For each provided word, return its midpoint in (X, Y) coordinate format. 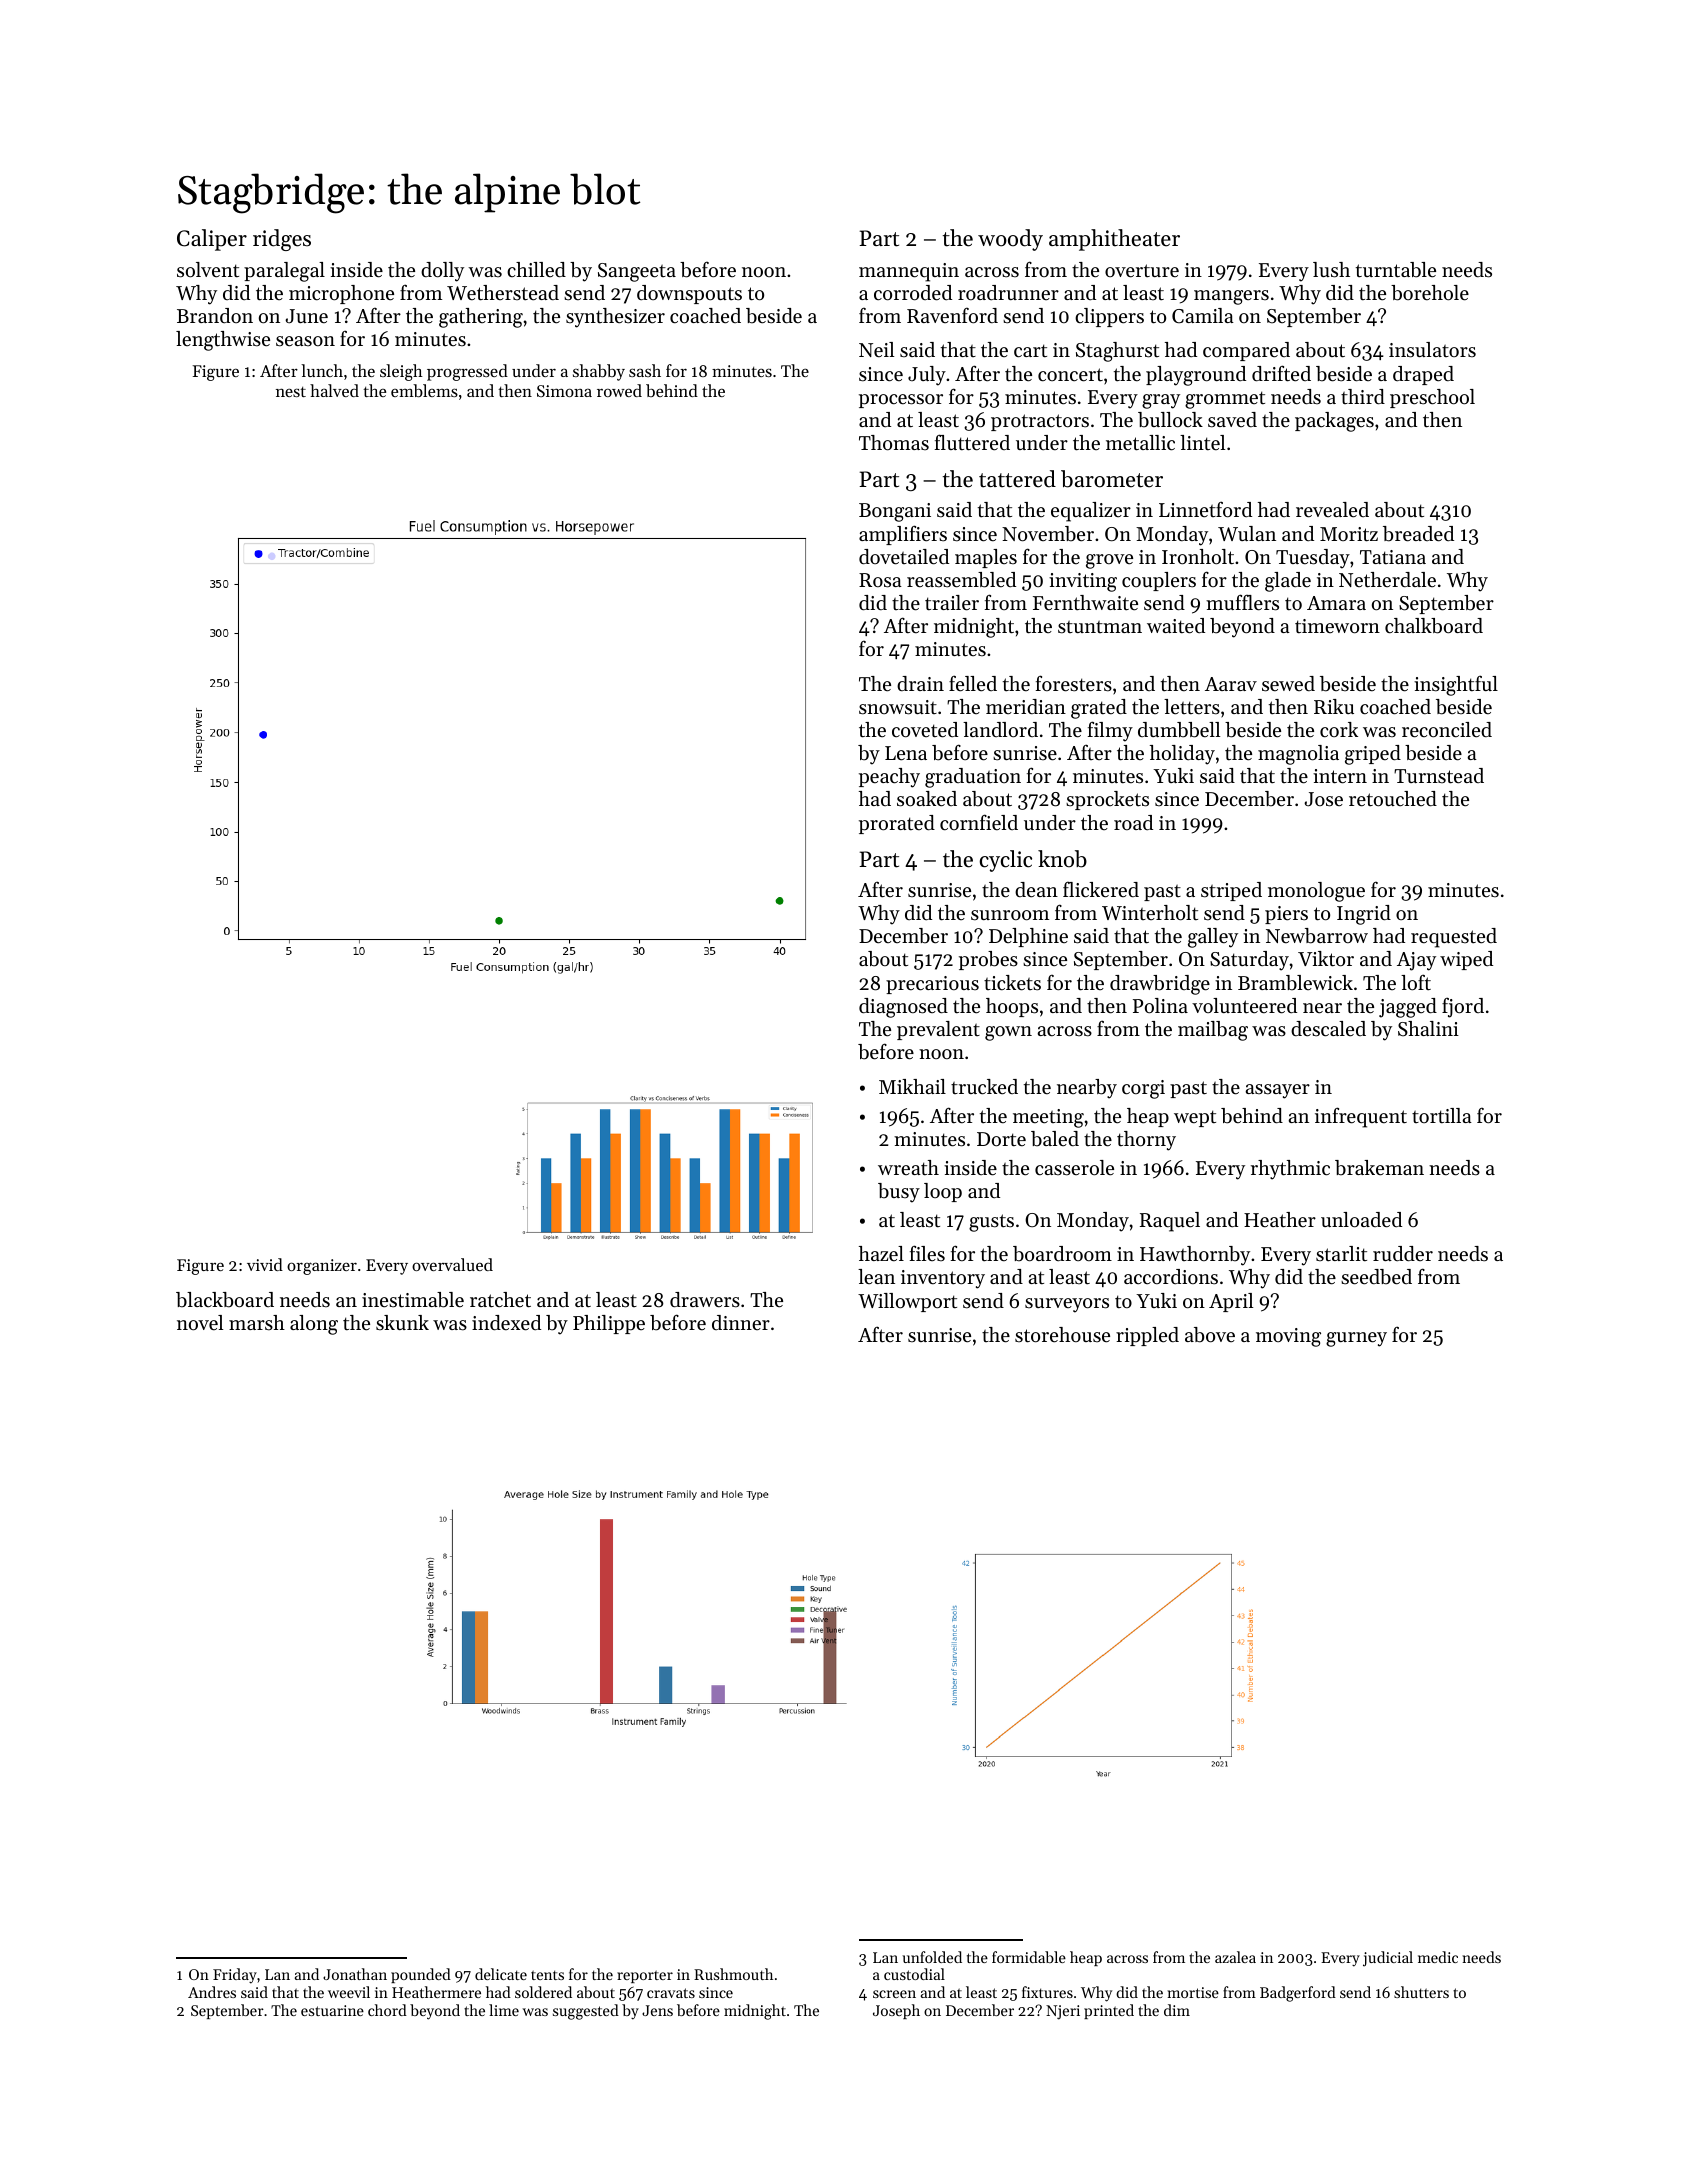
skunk (402, 1322)
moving (1288, 1337)
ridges (282, 240)
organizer (322, 1267)
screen (894, 1994)
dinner (741, 1322)
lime (504, 2010)
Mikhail (912, 1086)
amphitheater (1114, 240)
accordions (1171, 1277)
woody (1010, 240)
